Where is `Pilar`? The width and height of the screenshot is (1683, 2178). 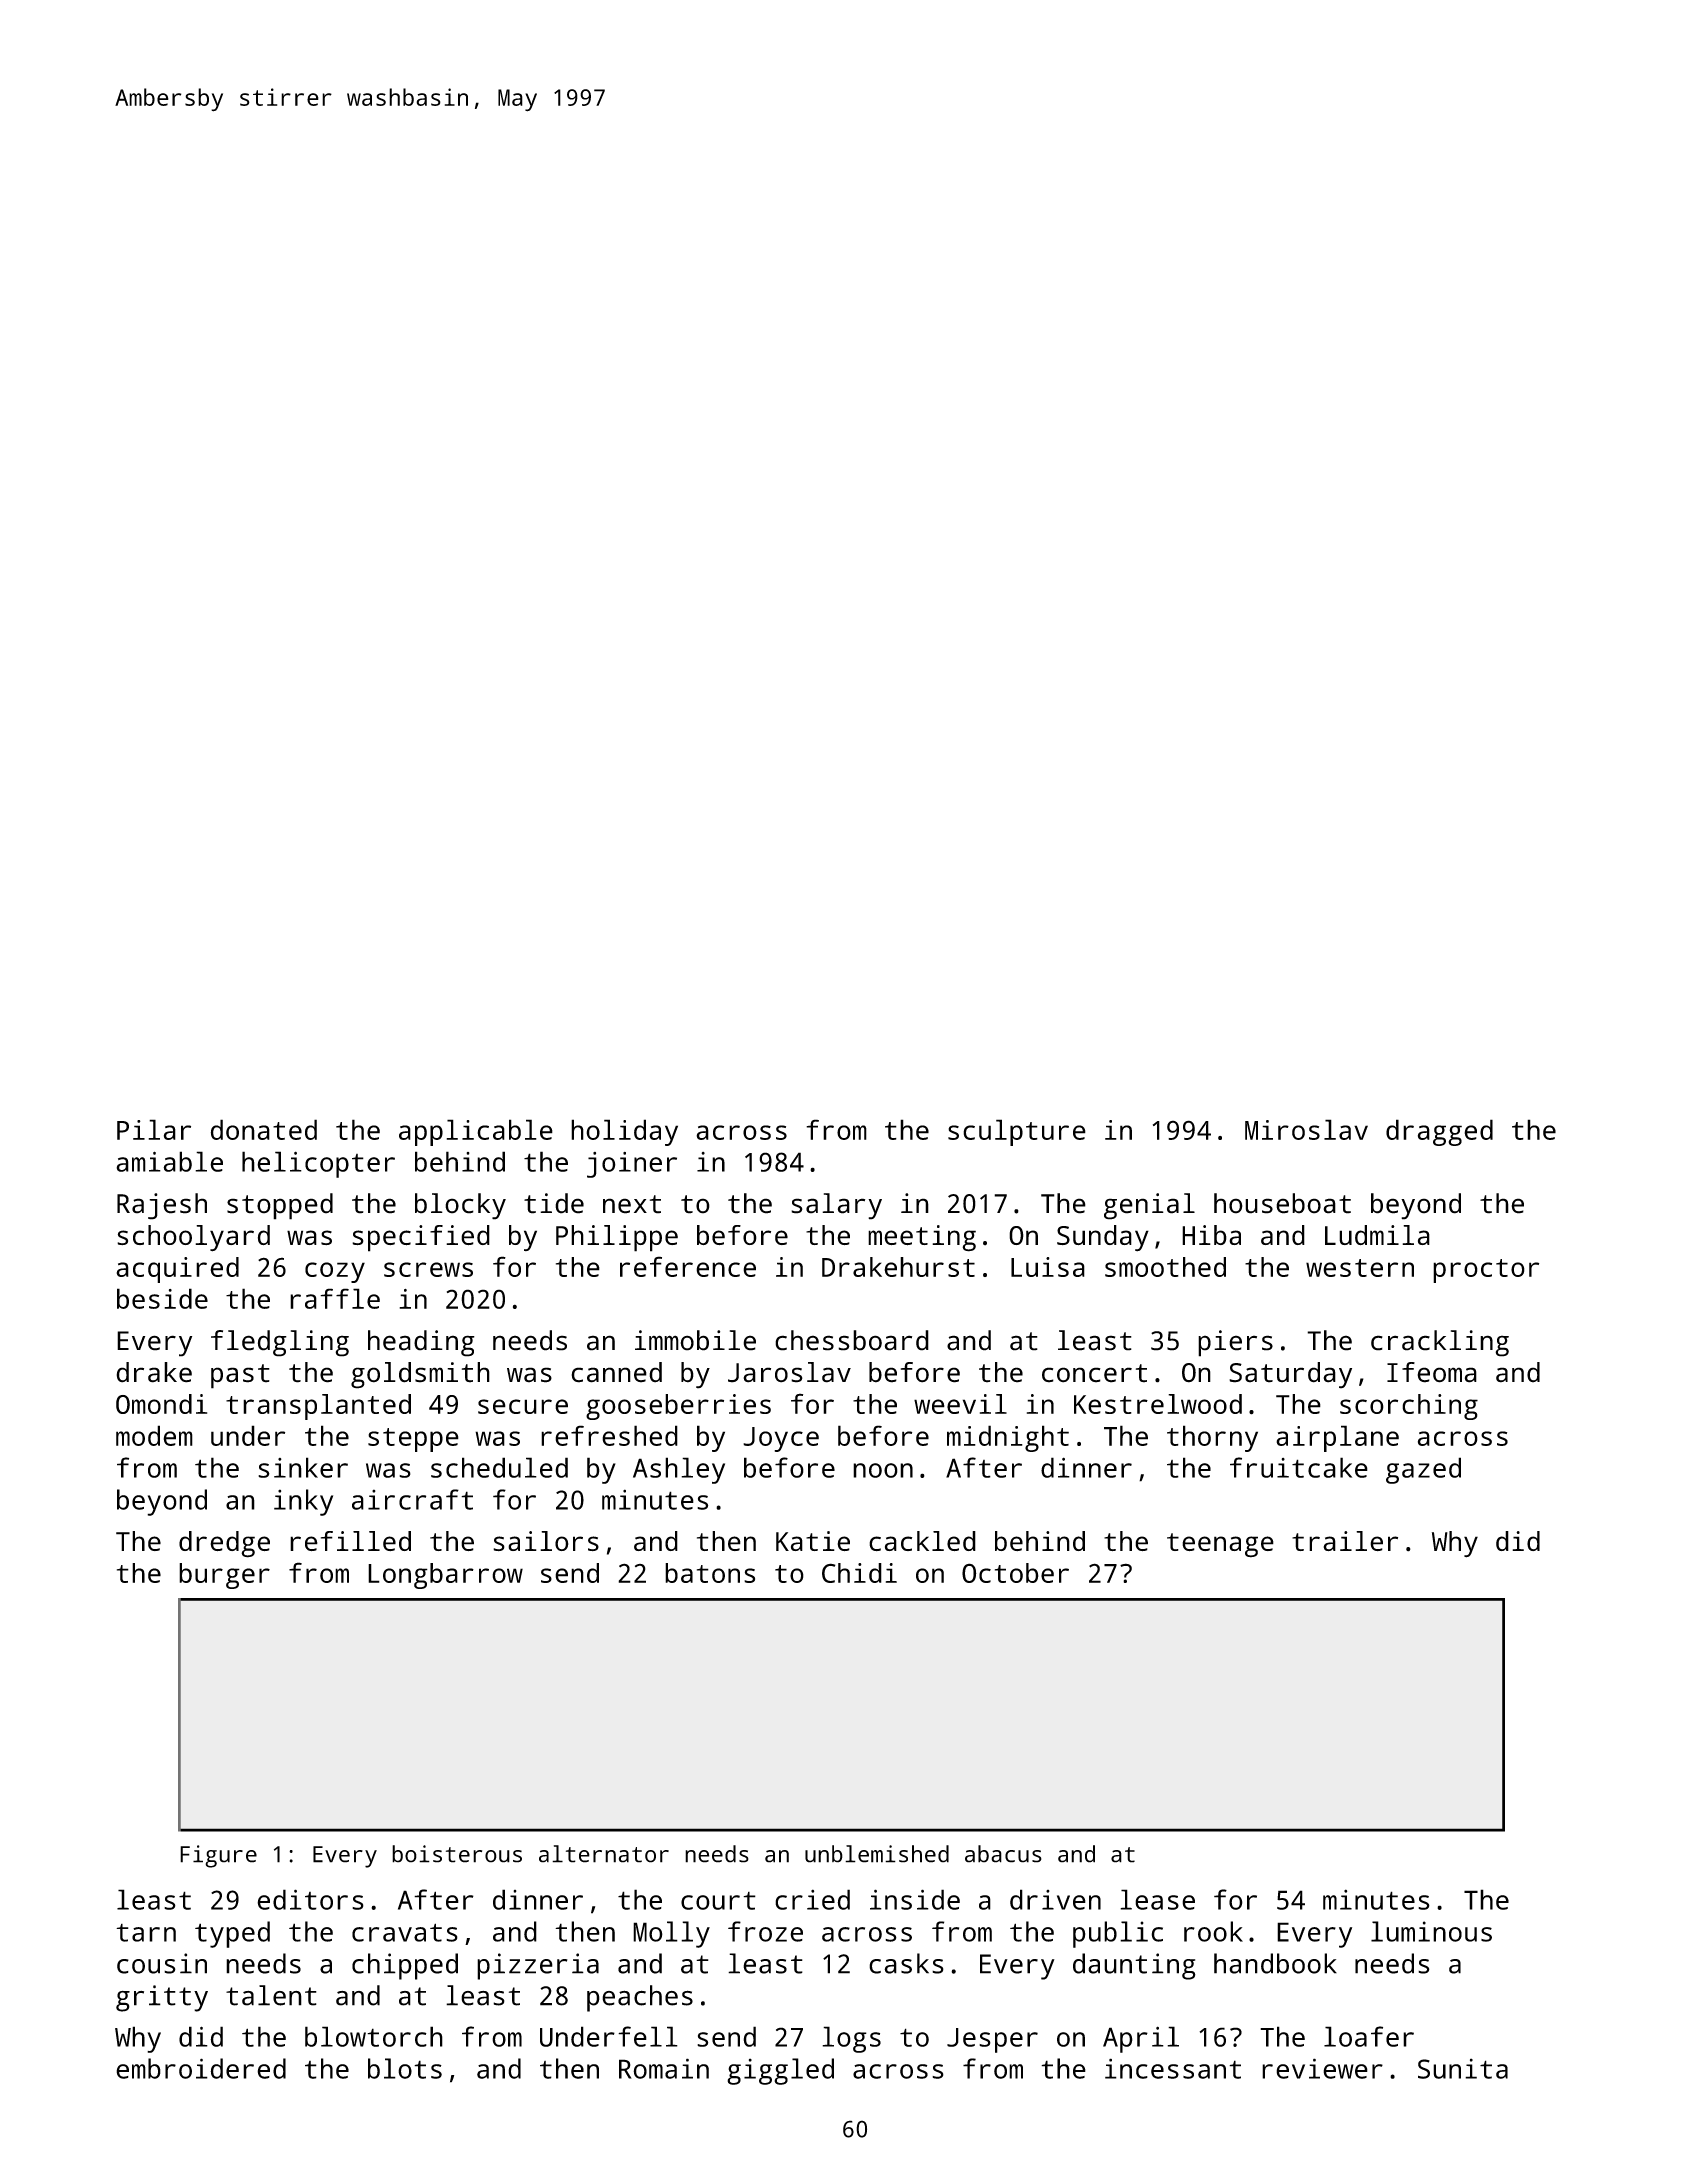
Pilar is located at coordinates (154, 1129).
